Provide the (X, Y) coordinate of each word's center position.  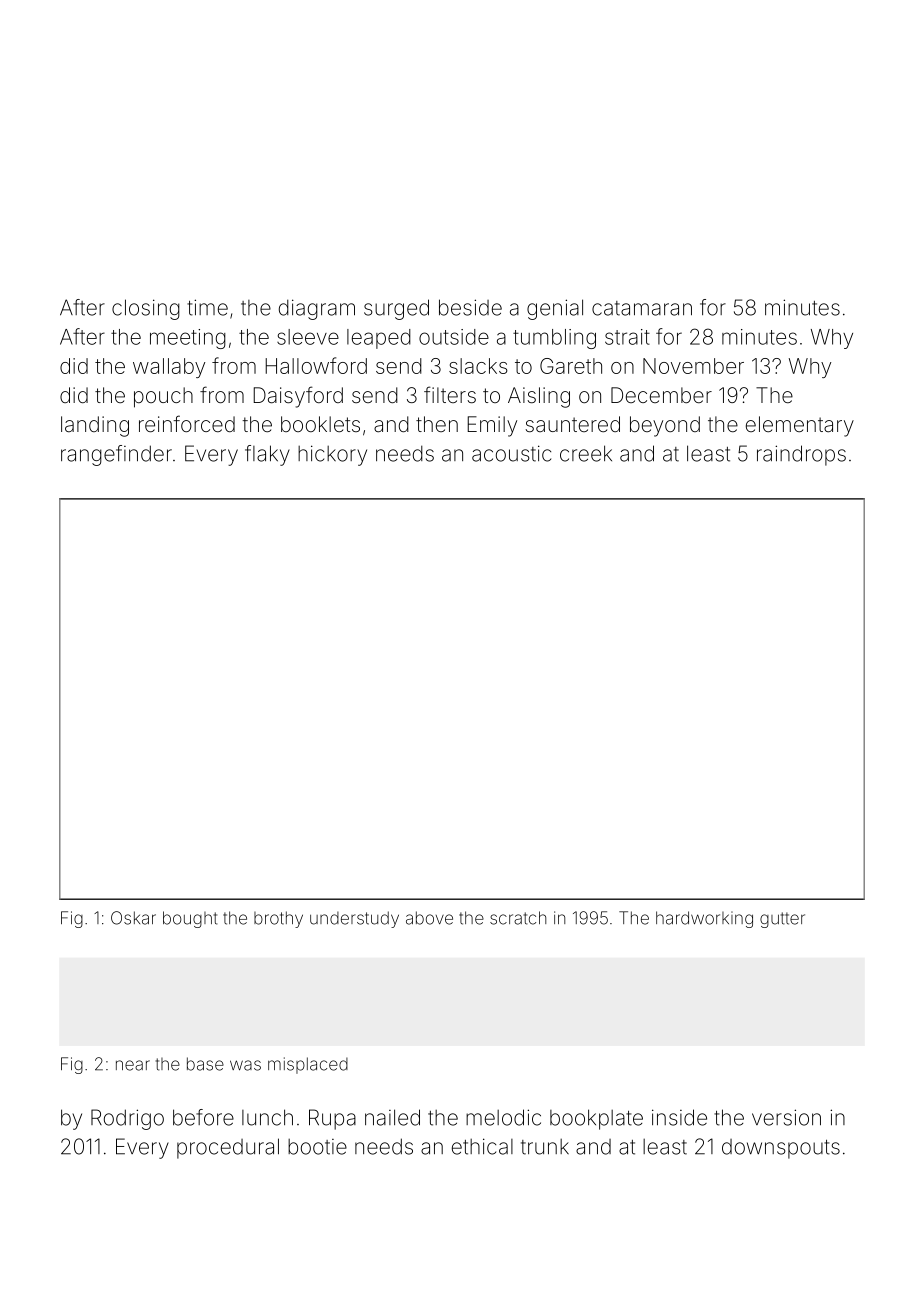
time (207, 307)
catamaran (642, 308)
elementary (800, 426)
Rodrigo (127, 1119)
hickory (332, 455)
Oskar (133, 918)
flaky (267, 455)
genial (555, 309)
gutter (782, 920)
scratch (518, 918)
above (429, 918)
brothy (278, 919)
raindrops (801, 455)
